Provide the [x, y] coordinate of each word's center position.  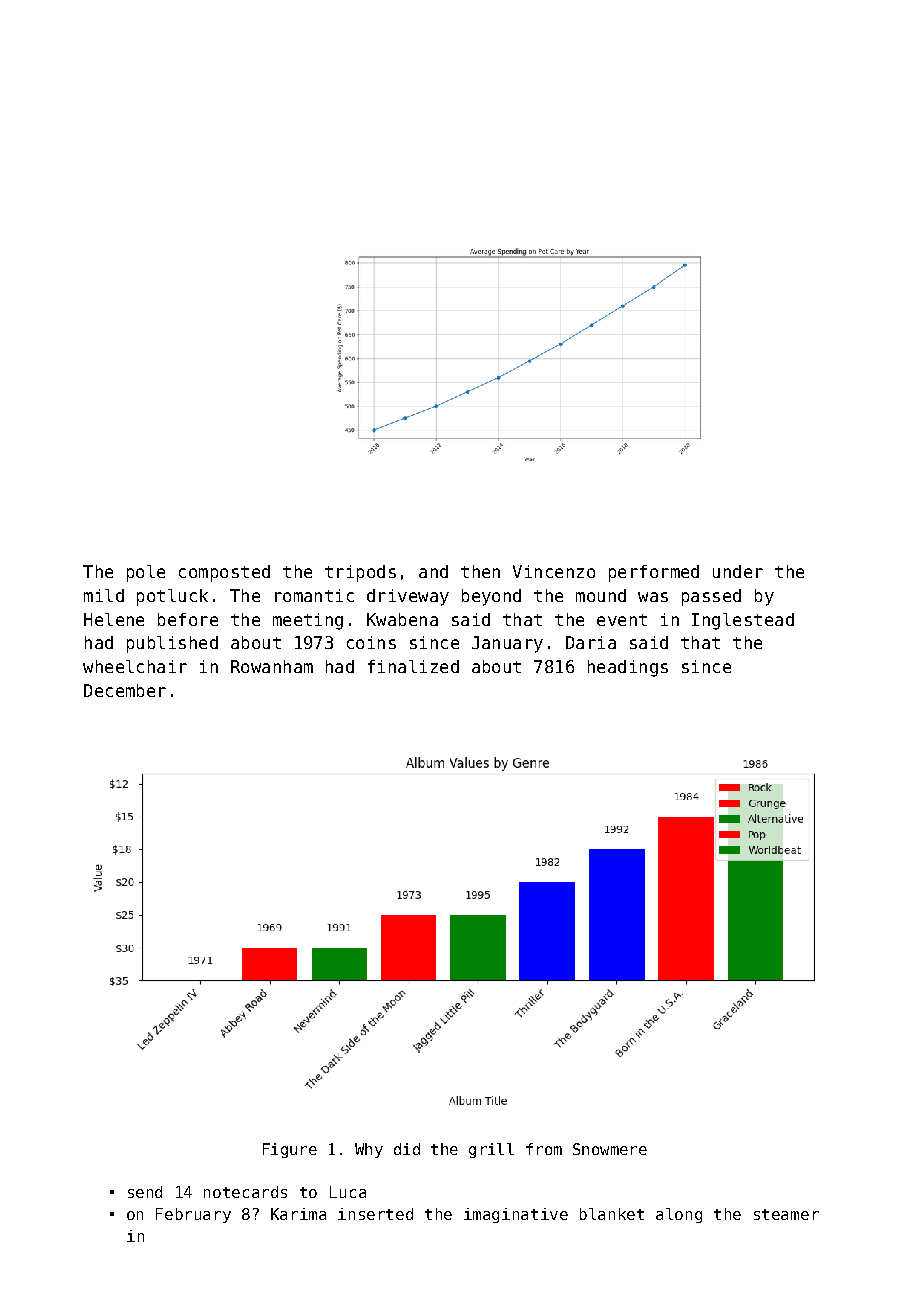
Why [369, 1150]
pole [146, 573]
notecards [245, 1192]
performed [654, 573]
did [407, 1149]
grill [491, 1150]
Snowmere [610, 1149]
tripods [360, 573]
